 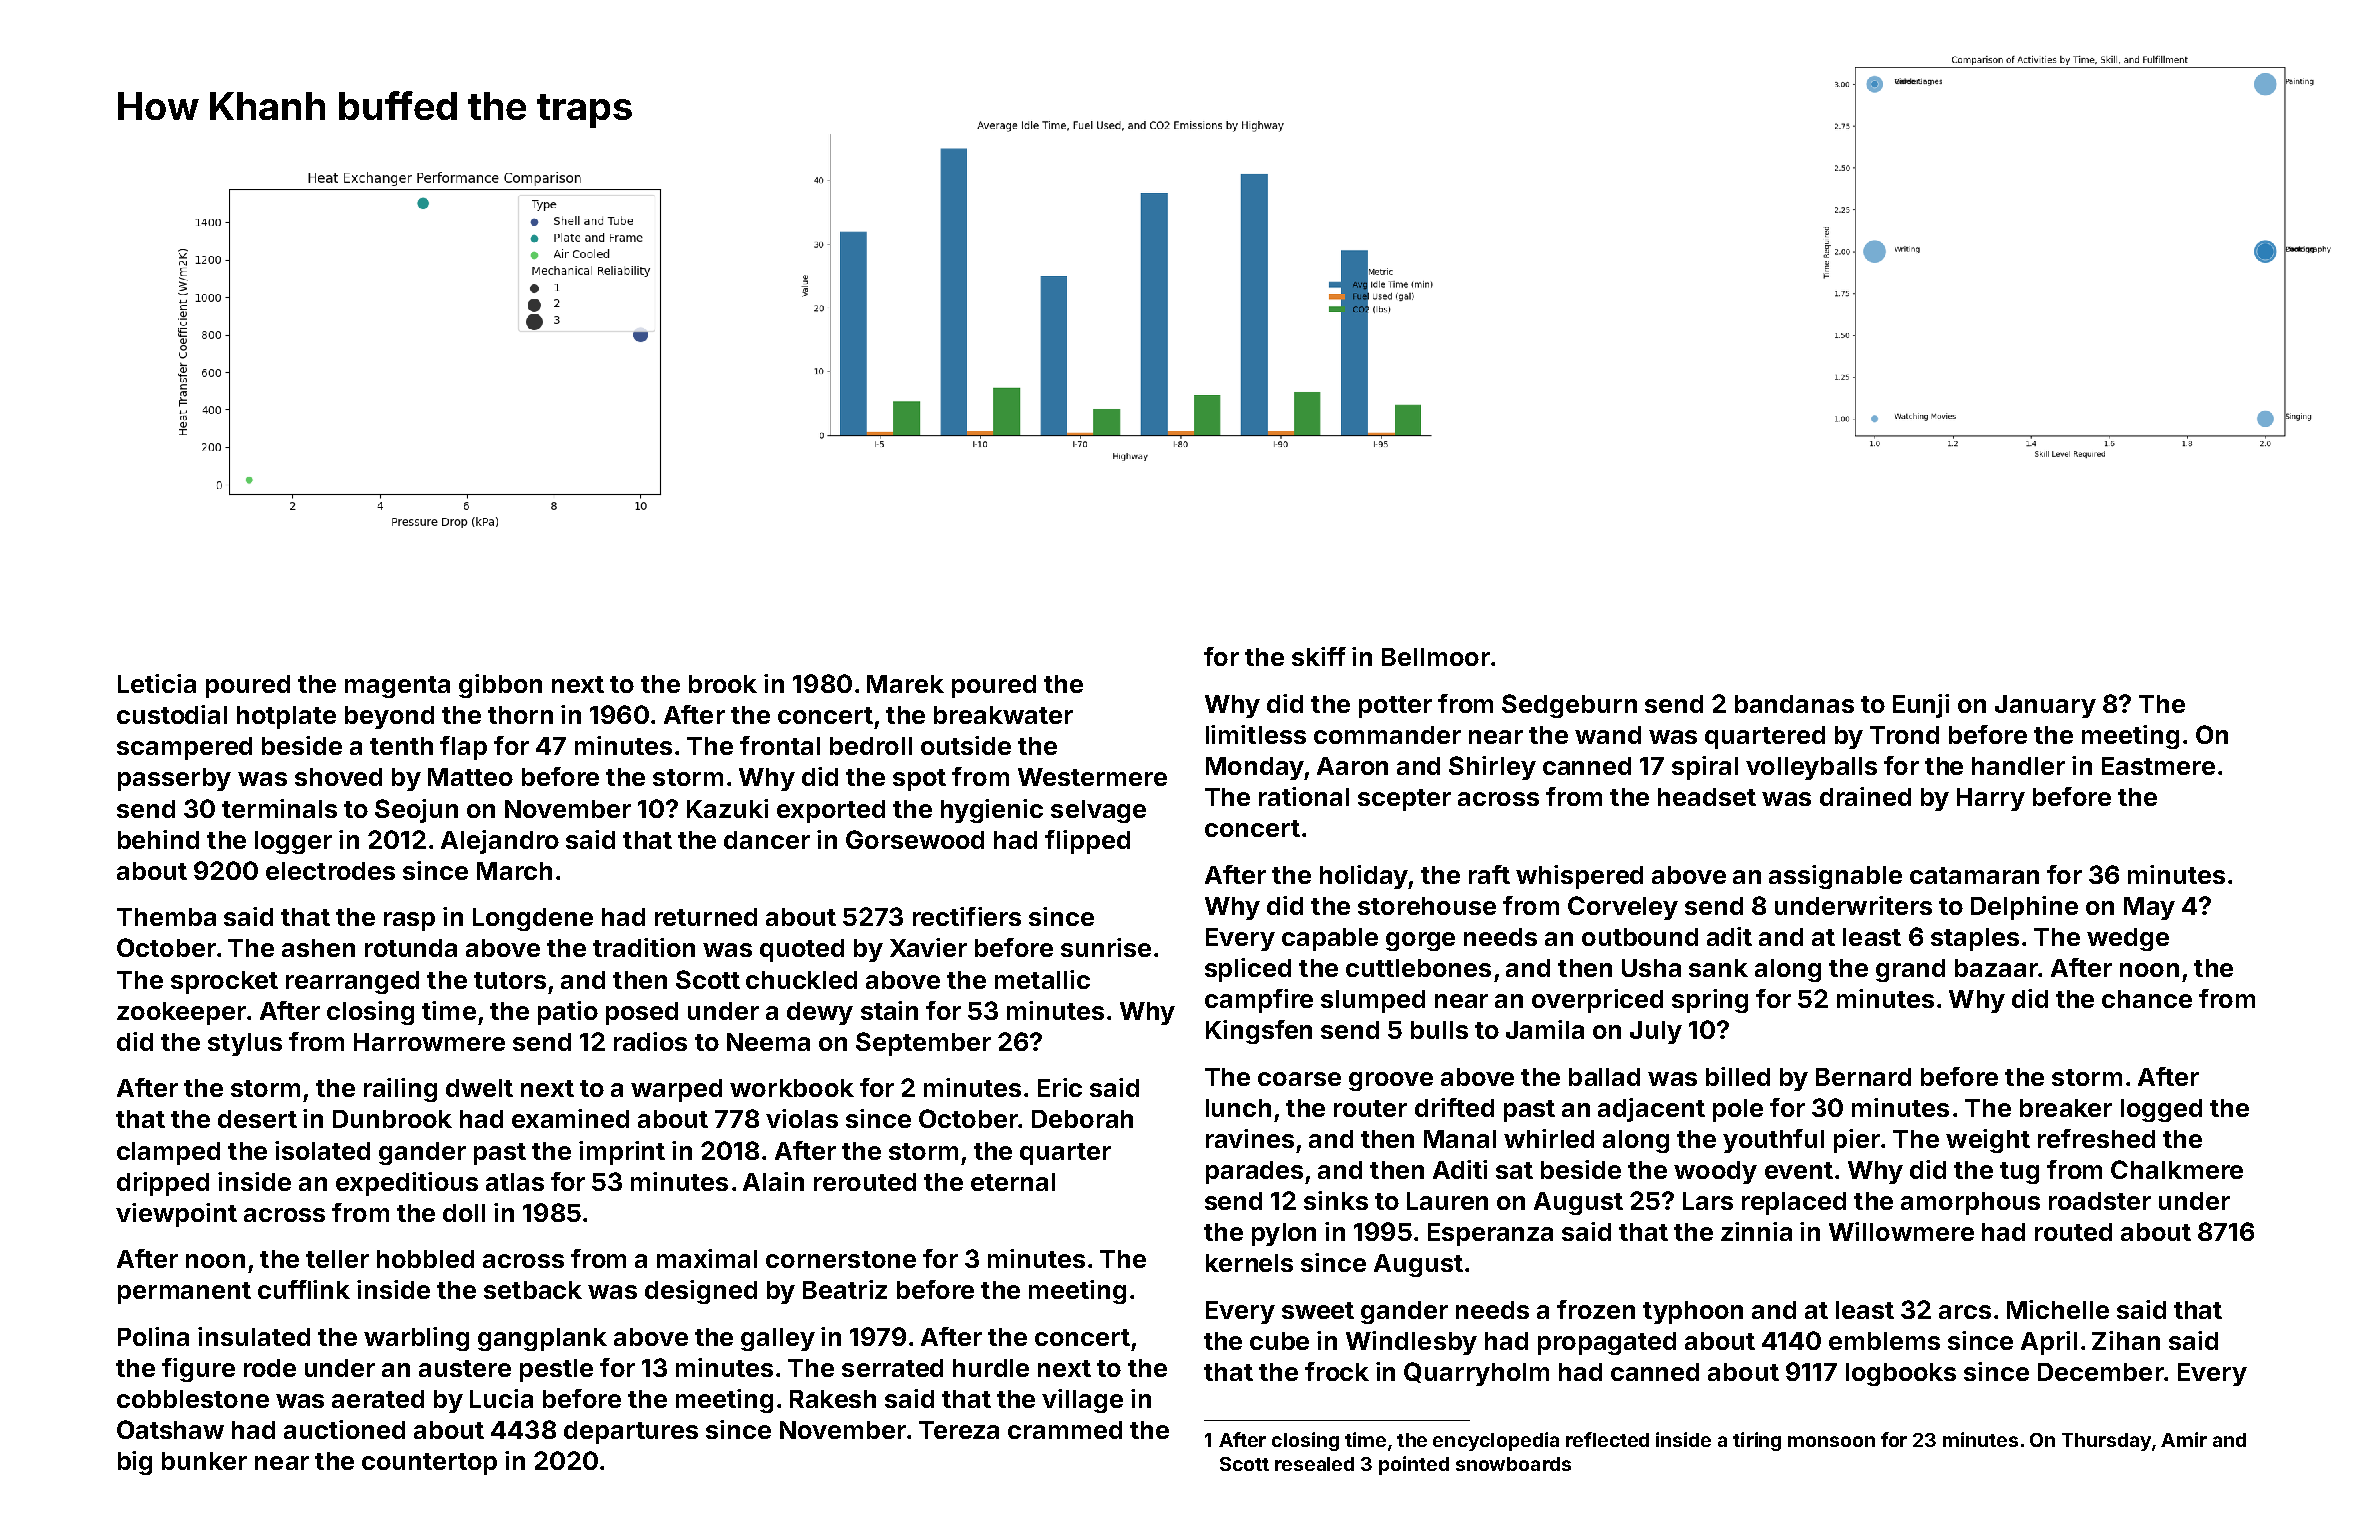 What do you see at coordinates (1921, 706) in the page?
I see `Eunji` at bounding box center [1921, 706].
